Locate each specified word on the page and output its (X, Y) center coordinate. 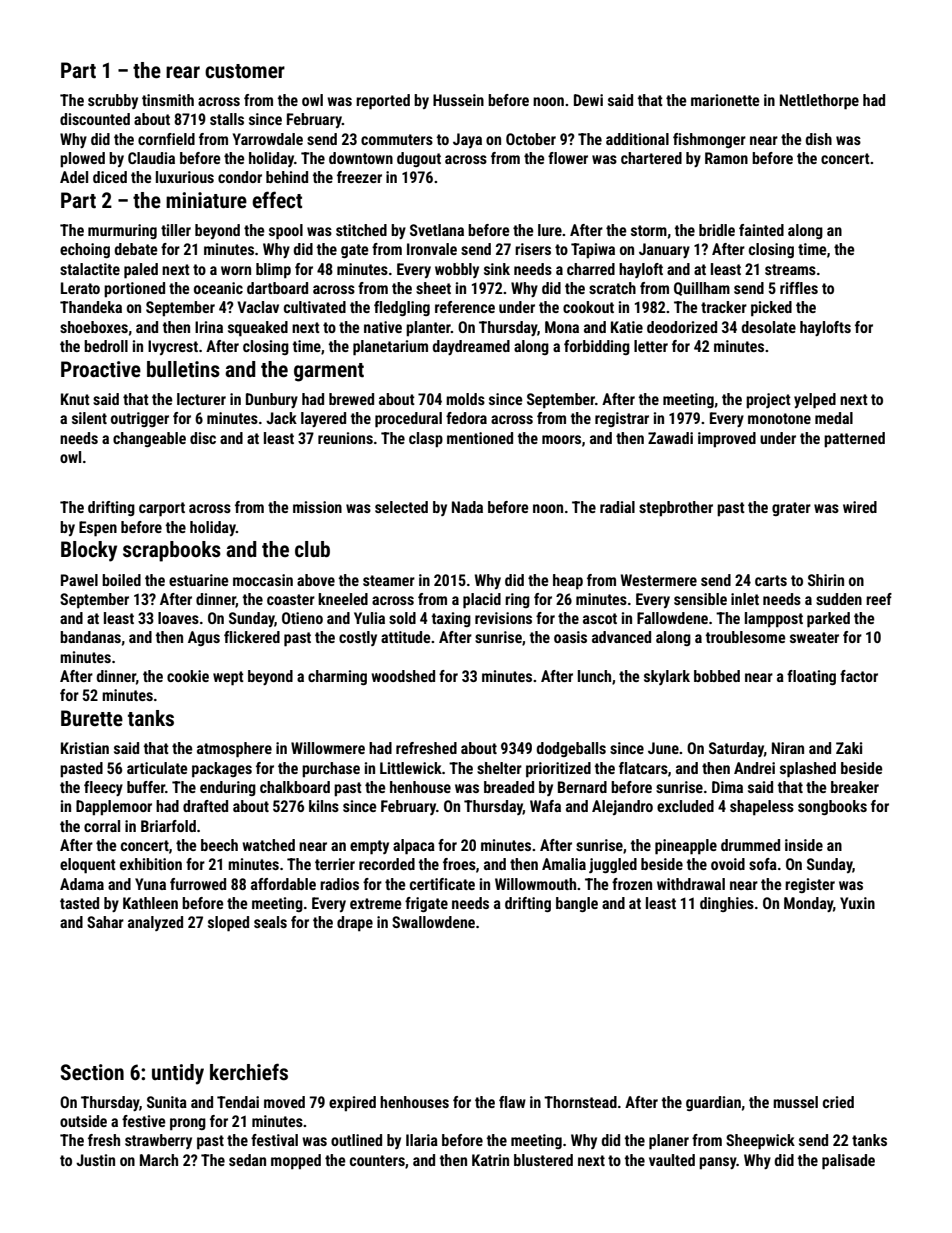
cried (838, 1102)
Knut (75, 399)
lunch (594, 676)
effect (277, 200)
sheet (433, 288)
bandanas (90, 637)
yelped (815, 401)
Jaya (467, 140)
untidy (178, 1074)
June (663, 748)
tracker (724, 307)
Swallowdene (433, 922)
